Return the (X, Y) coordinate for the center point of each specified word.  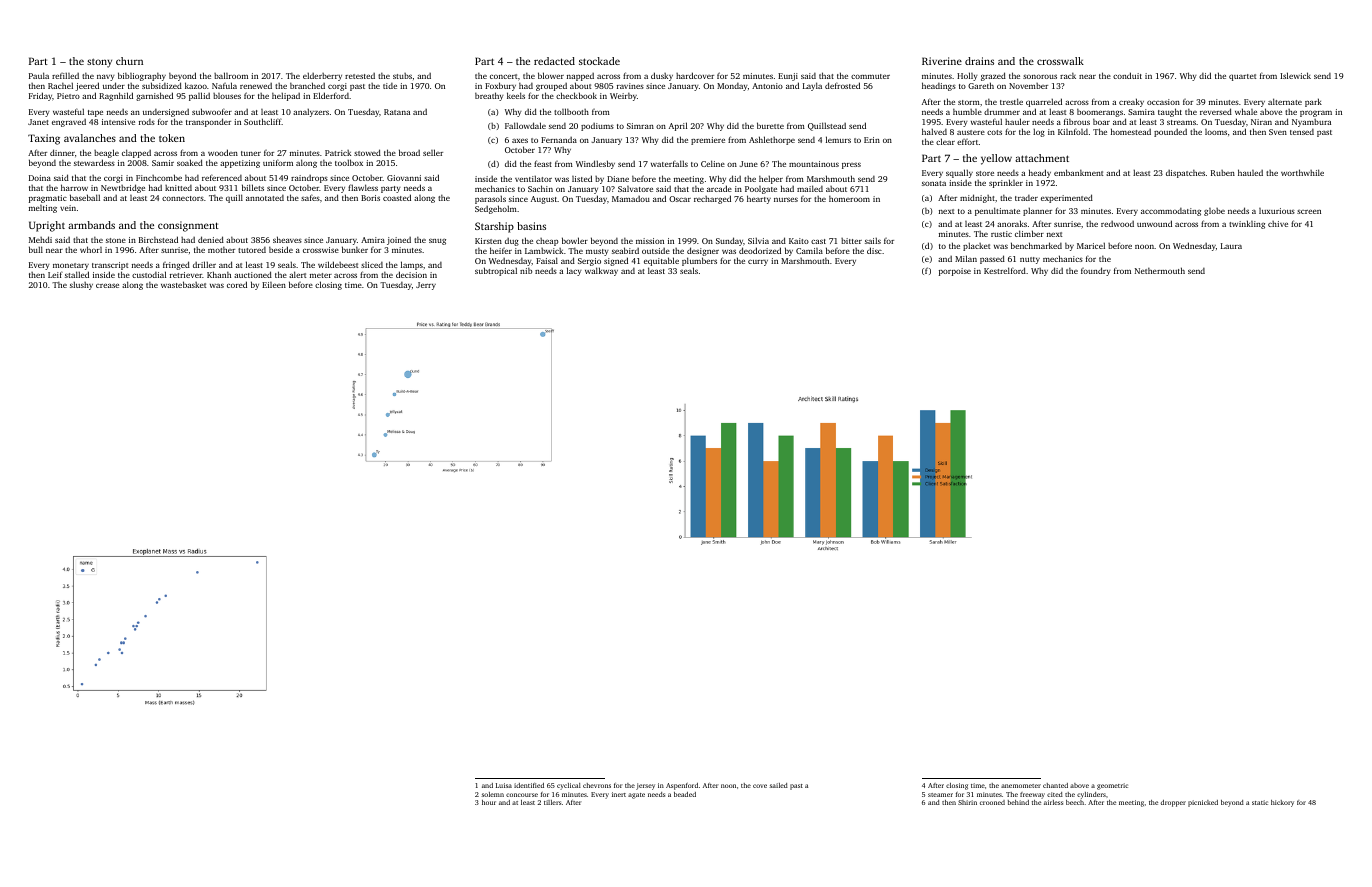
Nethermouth (1160, 270)
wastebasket (183, 284)
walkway (601, 271)
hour (489, 802)
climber (1029, 233)
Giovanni (404, 178)
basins (531, 226)
